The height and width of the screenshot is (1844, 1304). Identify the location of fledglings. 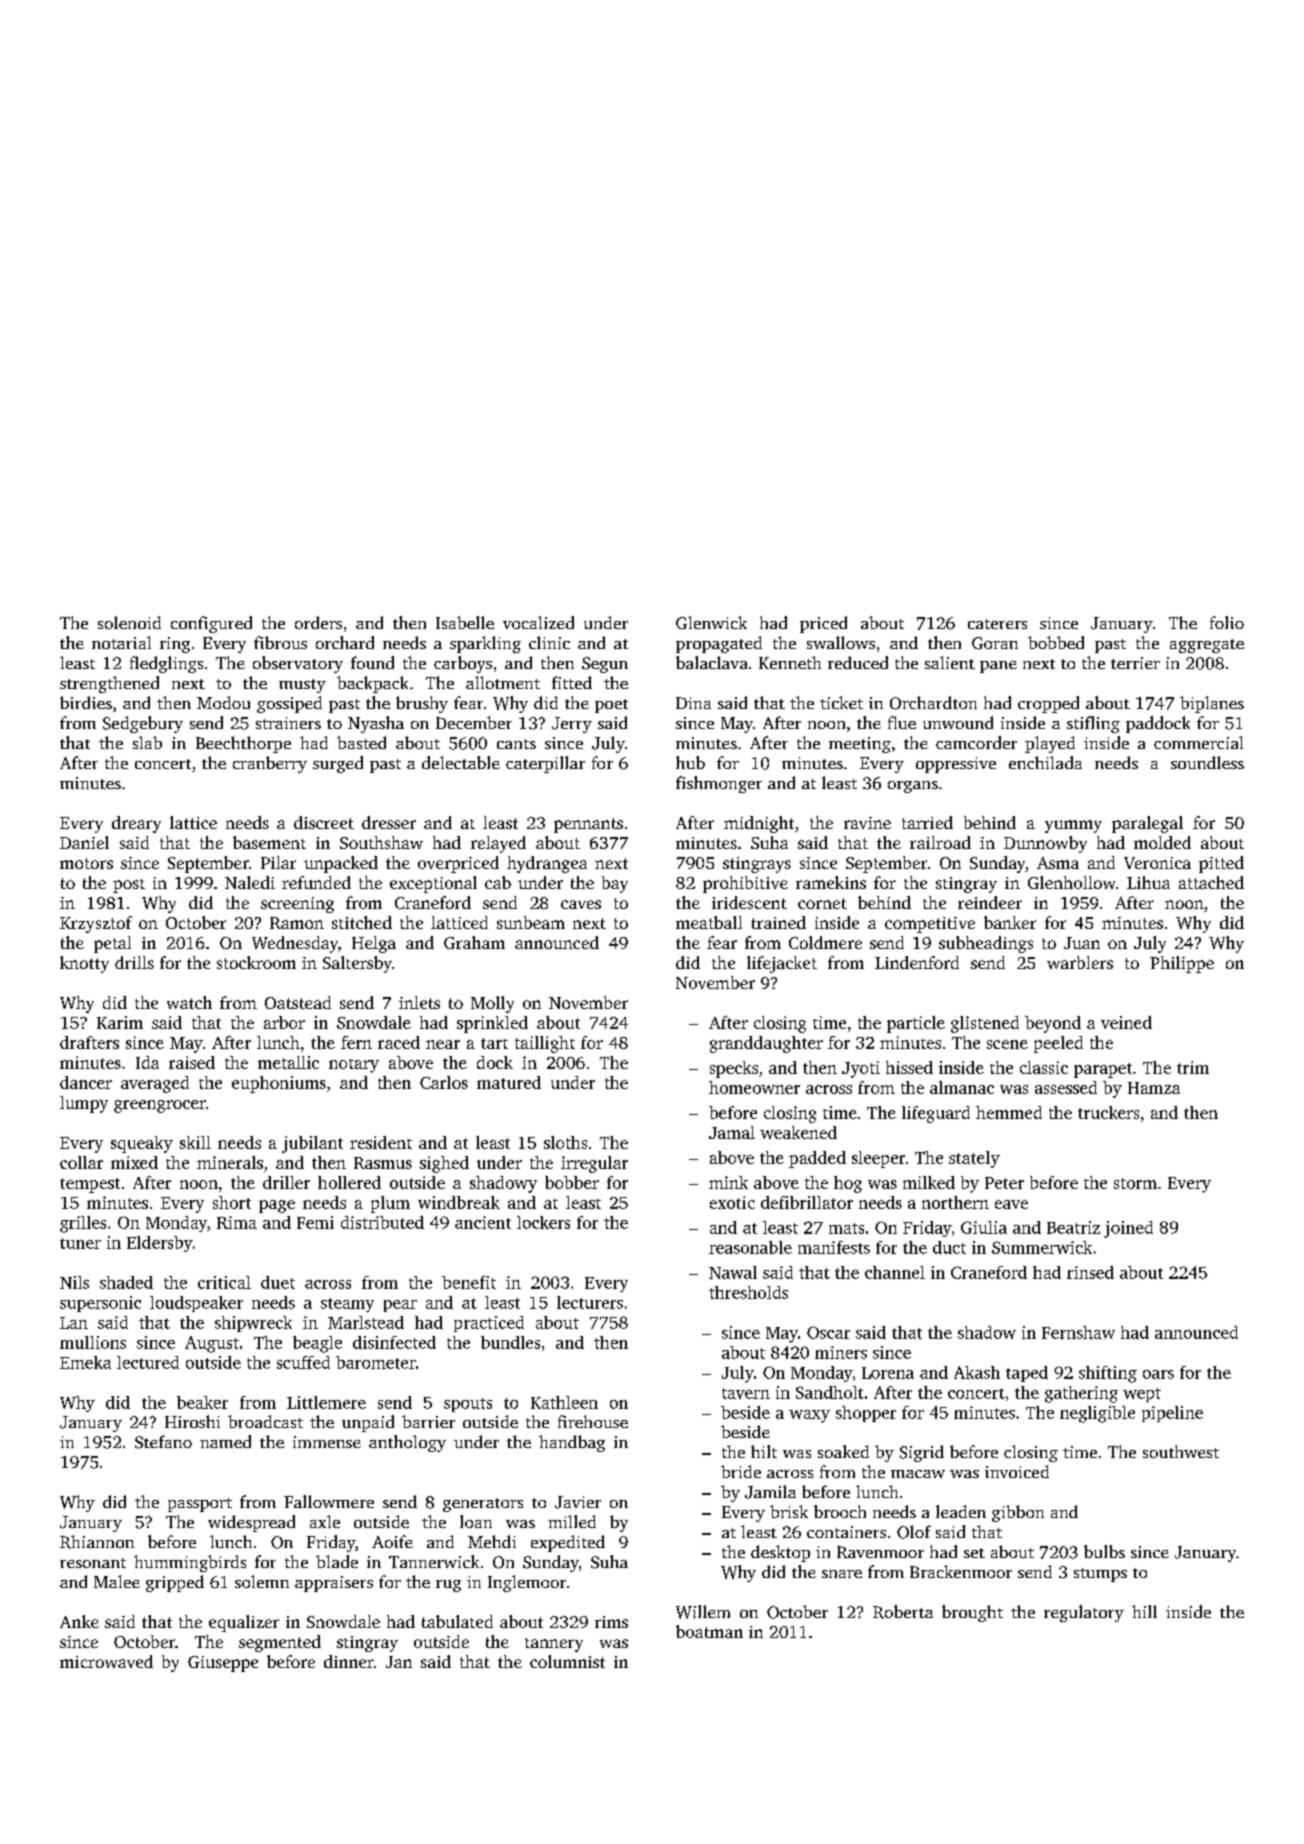
(166, 664).
